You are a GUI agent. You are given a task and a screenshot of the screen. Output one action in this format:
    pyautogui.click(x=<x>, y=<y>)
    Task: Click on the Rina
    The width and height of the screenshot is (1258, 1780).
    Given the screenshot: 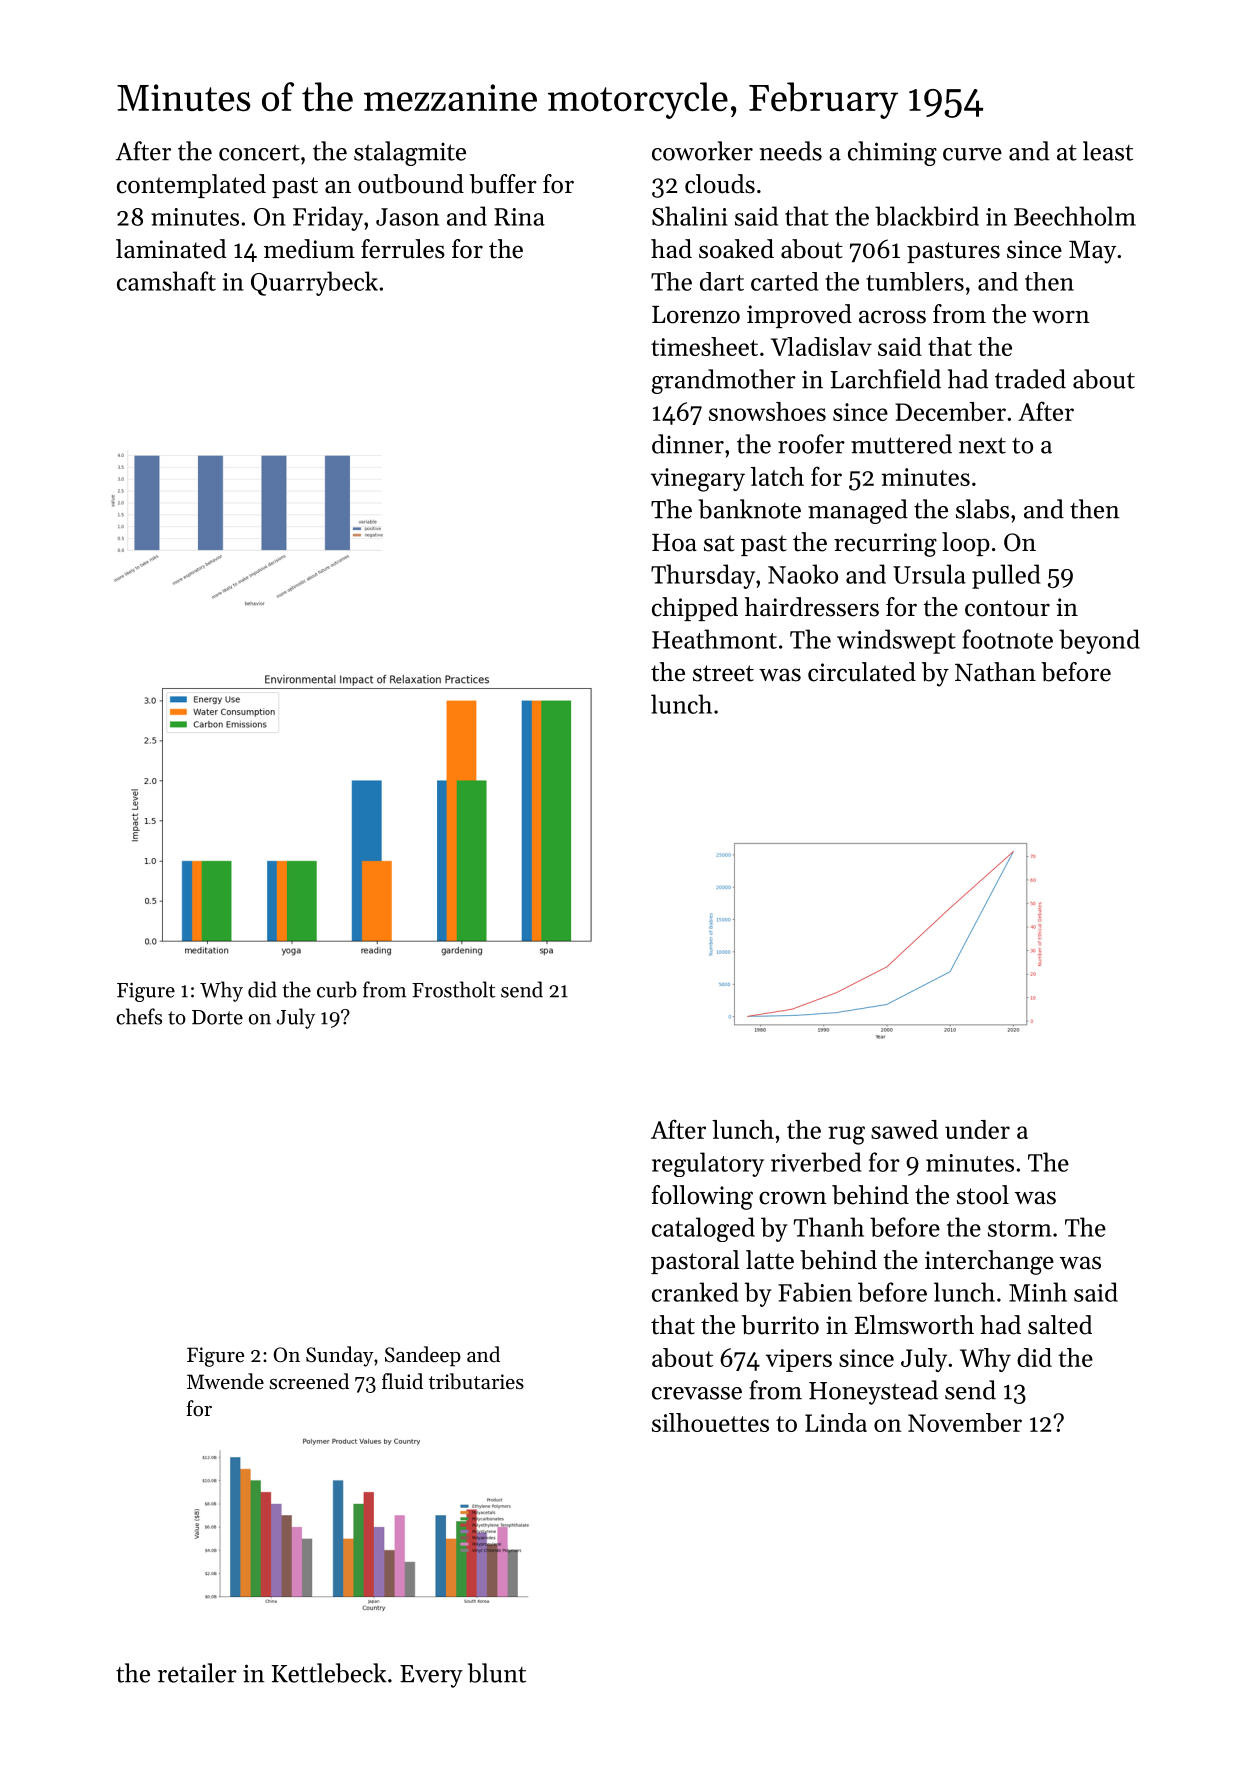 What is the action you would take?
    pyautogui.click(x=519, y=217)
